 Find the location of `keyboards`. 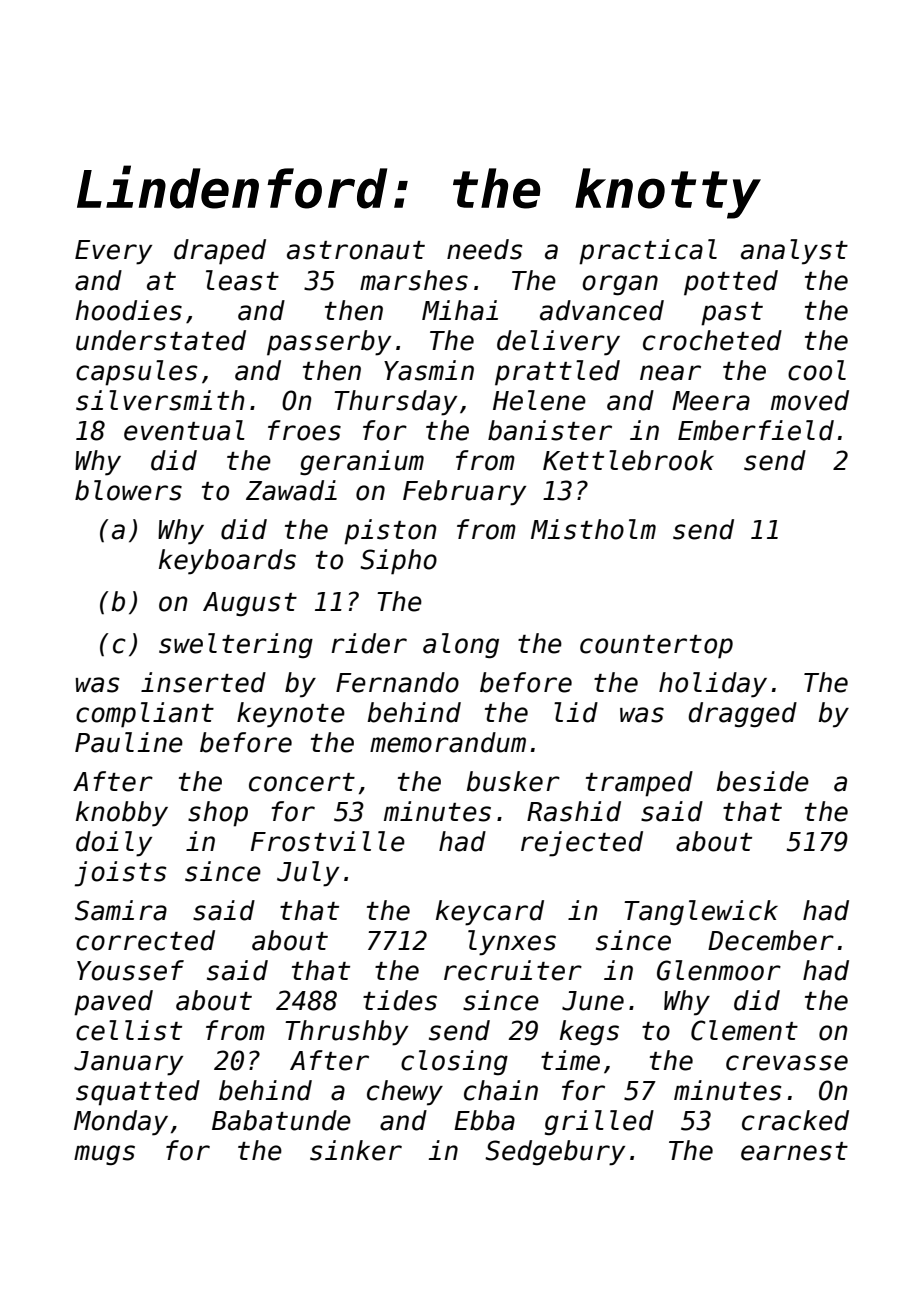

keyboards is located at coordinates (227, 562).
